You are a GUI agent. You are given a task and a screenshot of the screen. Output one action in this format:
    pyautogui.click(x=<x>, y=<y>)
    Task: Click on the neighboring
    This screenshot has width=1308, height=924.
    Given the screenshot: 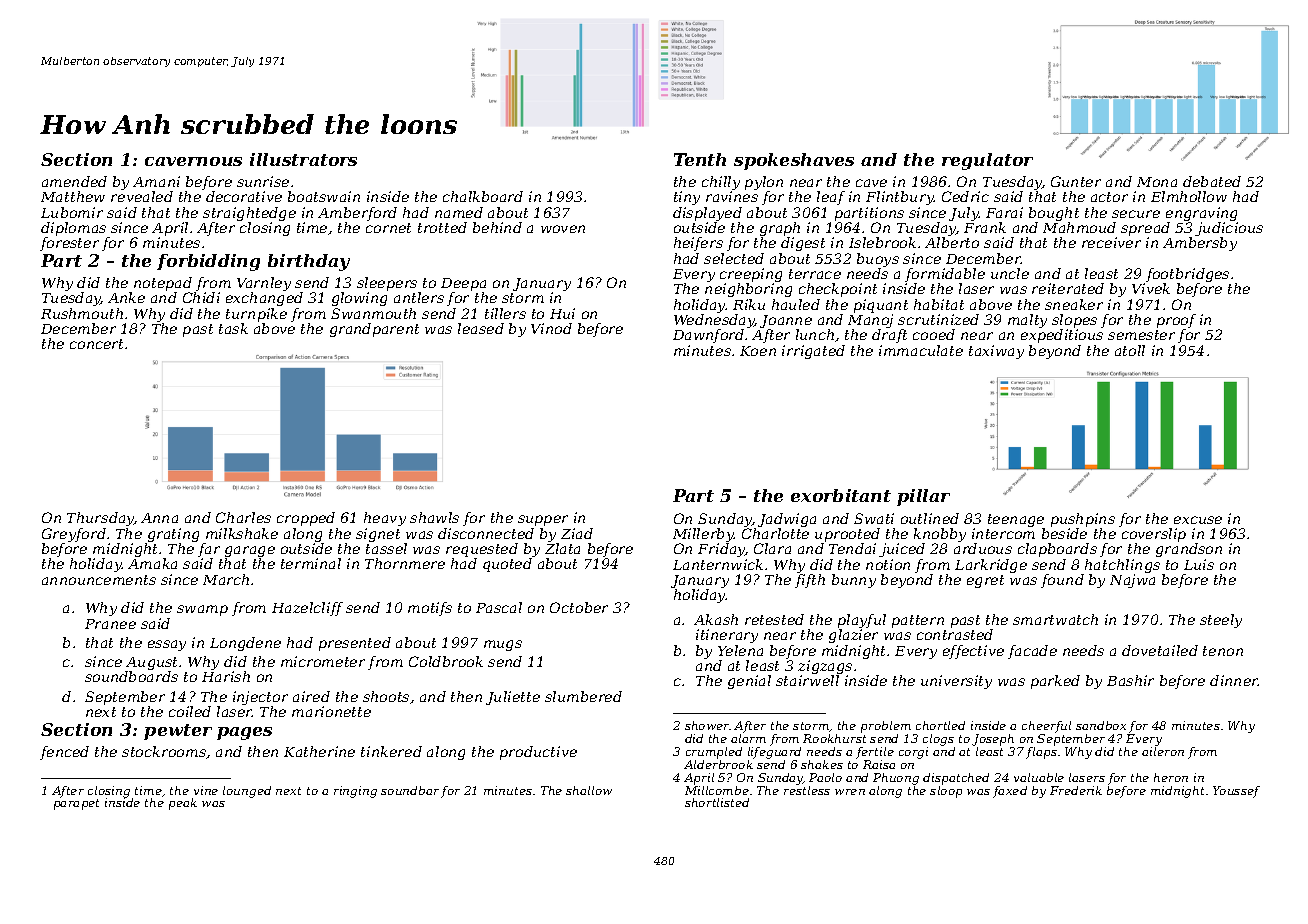 What is the action you would take?
    pyautogui.click(x=748, y=290)
